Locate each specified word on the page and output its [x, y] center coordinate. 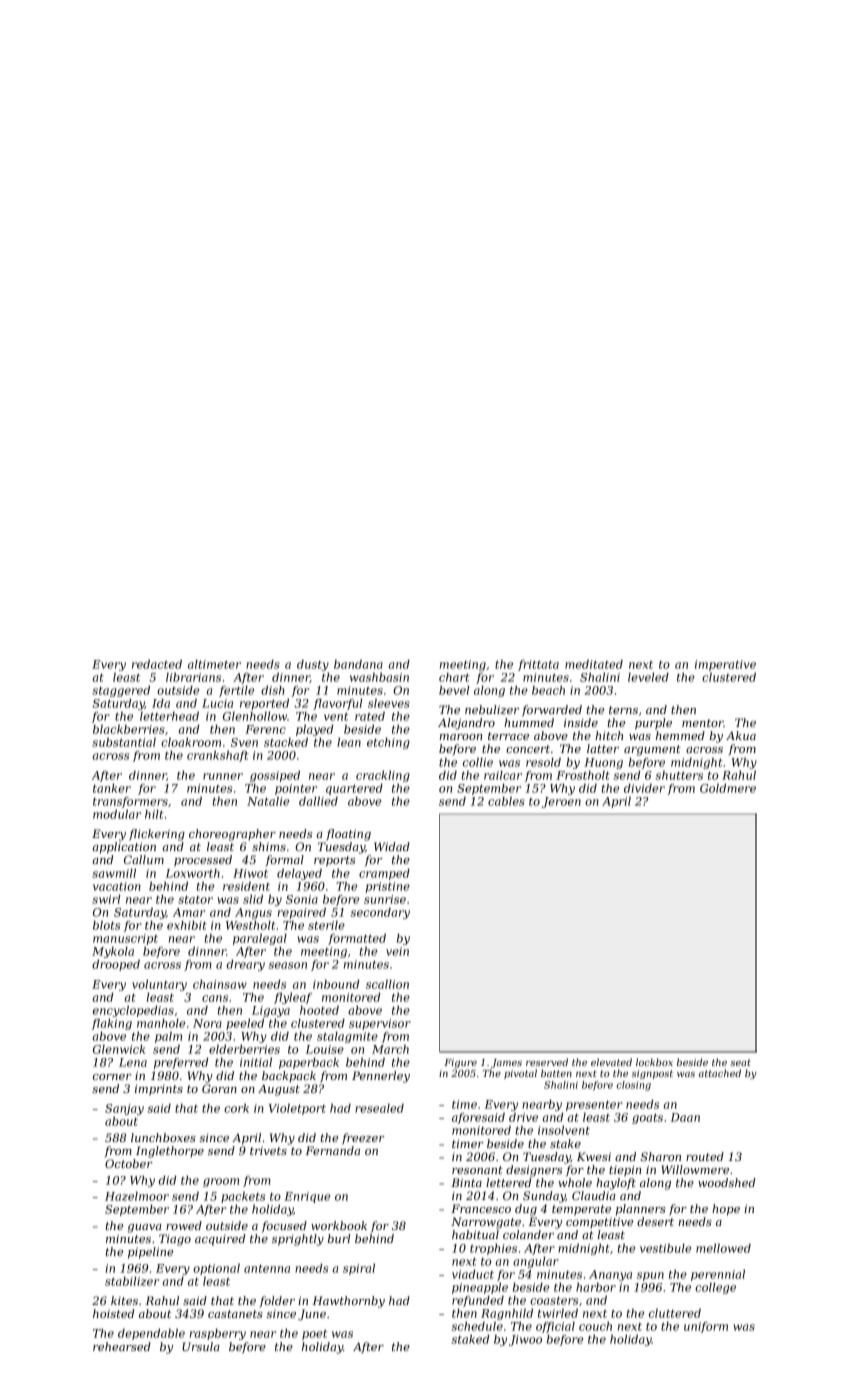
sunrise [385, 899]
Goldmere [728, 788]
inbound [336, 984]
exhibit [187, 925]
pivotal [520, 1074]
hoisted [113, 1313]
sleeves [389, 703]
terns [623, 710]
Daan [685, 1117]
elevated [611, 1062]
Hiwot [250, 873]
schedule [477, 1326]
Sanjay [124, 1109]
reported [264, 704]
